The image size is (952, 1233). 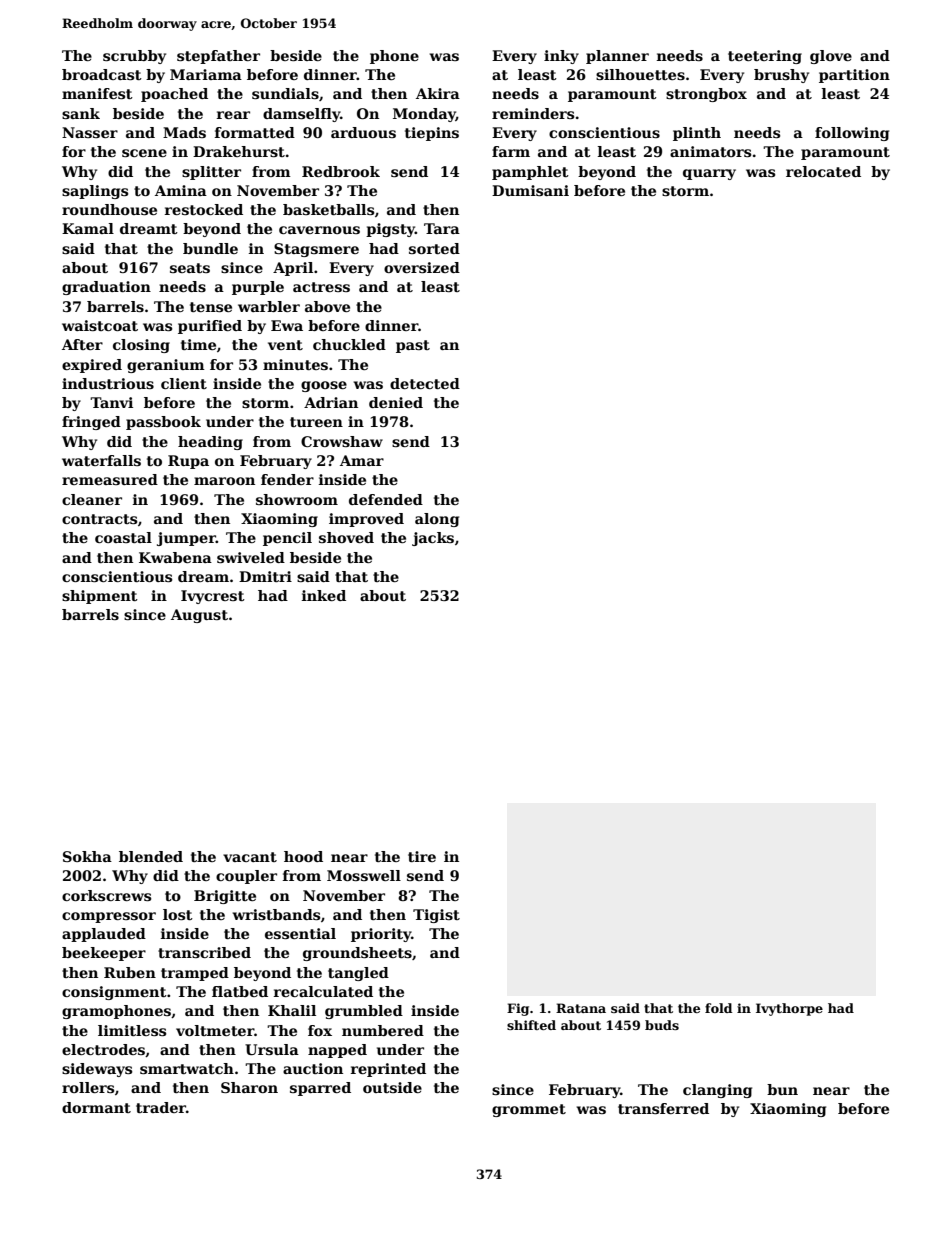 What do you see at coordinates (249, 1087) in the screenshot?
I see `Sharon` at bounding box center [249, 1087].
